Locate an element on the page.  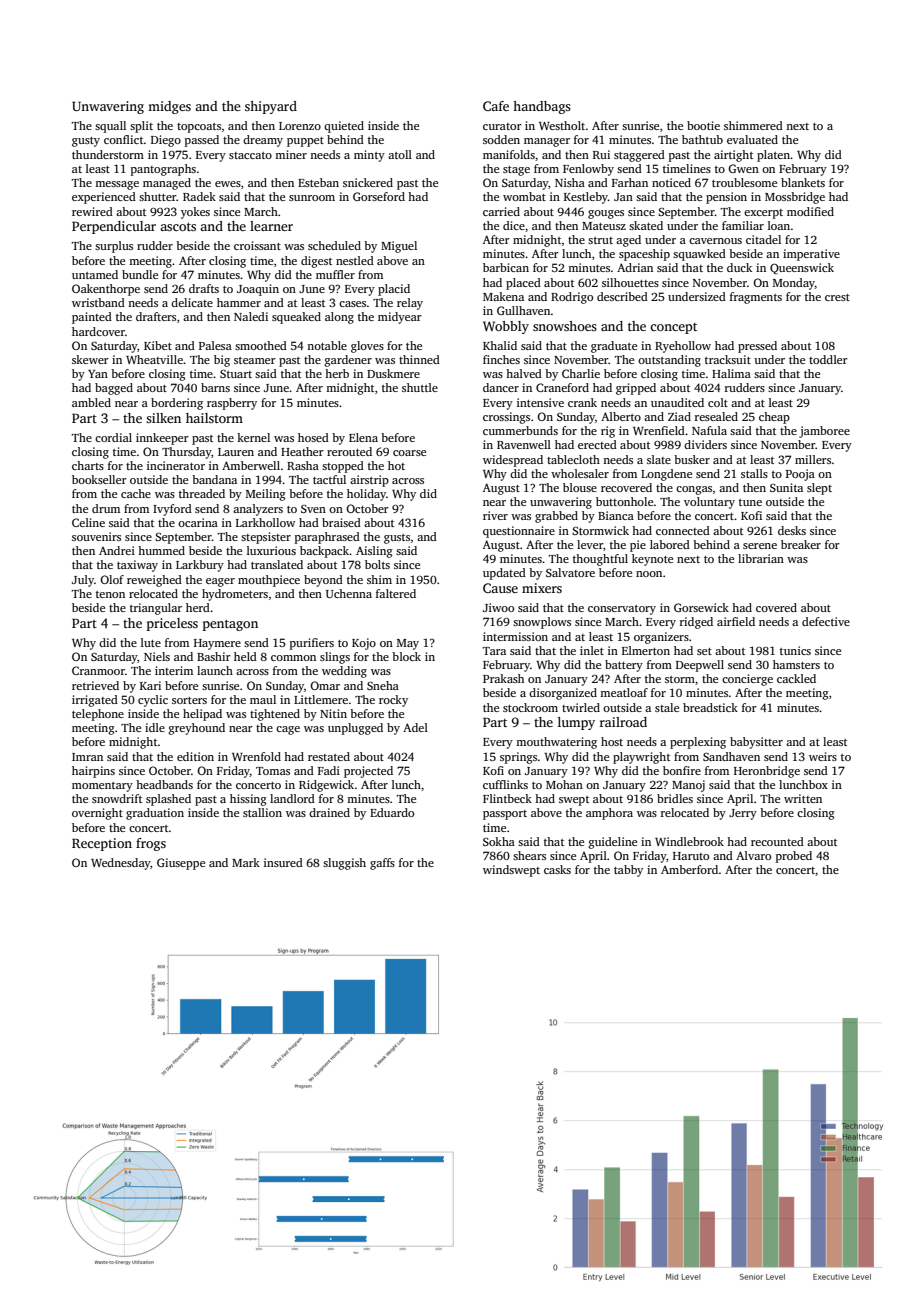
painted is located at coordinates (92, 318).
